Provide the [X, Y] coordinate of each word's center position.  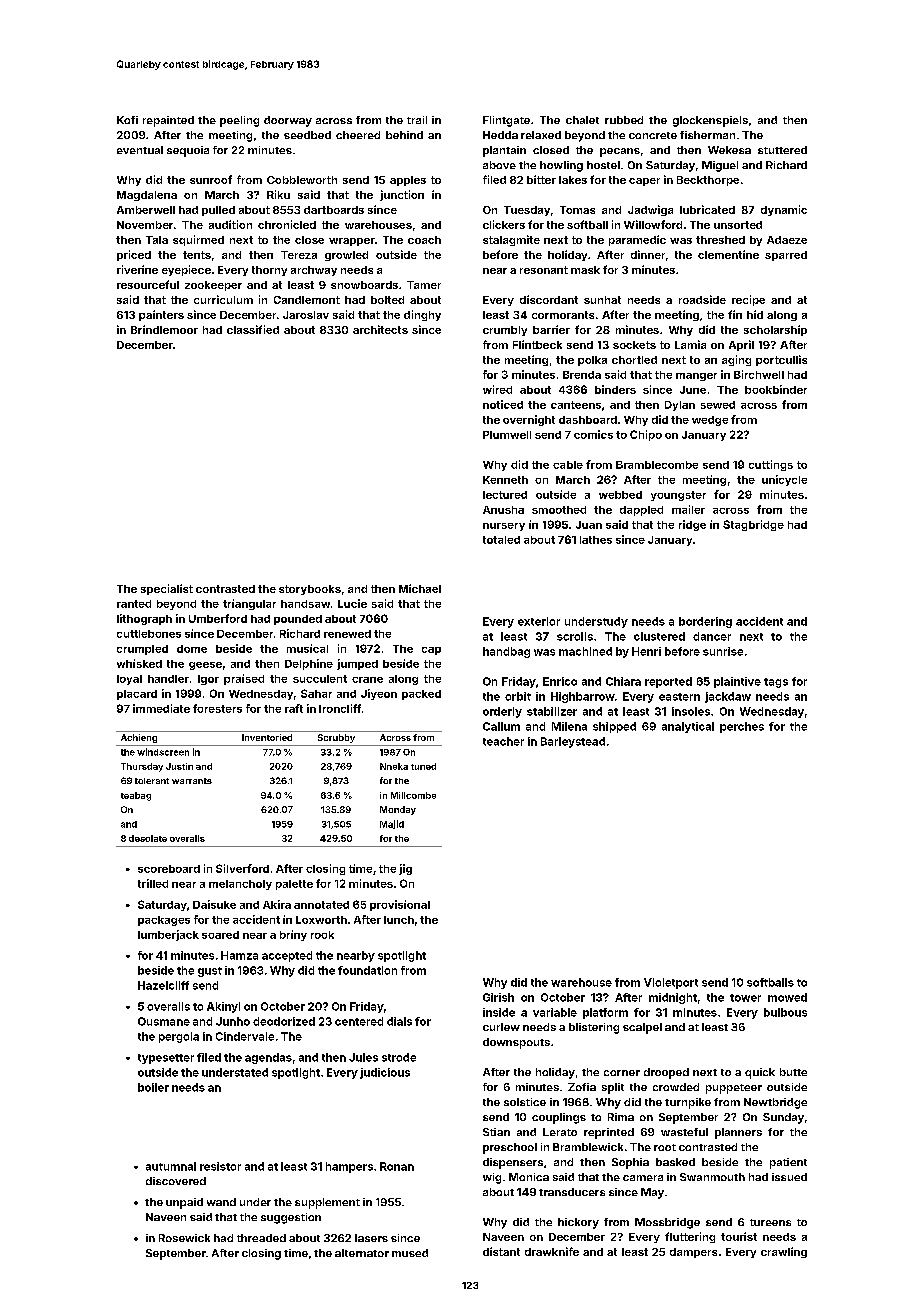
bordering [705, 622]
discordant [549, 299]
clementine [728, 254]
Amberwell [146, 210]
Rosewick [184, 1238]
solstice [525, 1102]
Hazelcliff [163, 985]
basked [675, 1162]
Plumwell [507, 435]
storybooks [310, 590]
